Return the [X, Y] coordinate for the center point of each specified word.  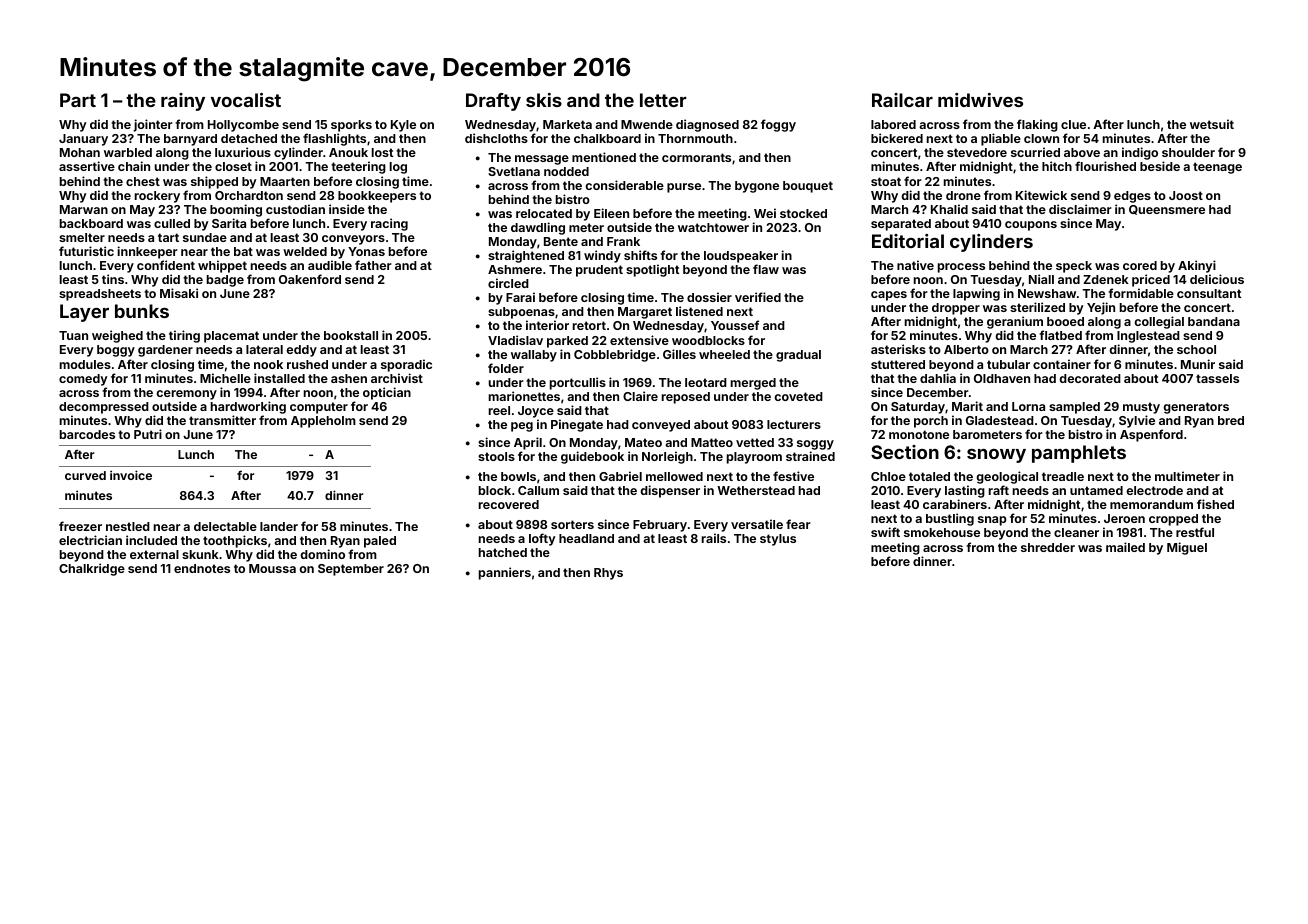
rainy [183, 102]
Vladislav [515, 340]
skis [544, 100]
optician [387, 393]
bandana [1214, 321]
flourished [1105, 166]
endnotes [202, 568]
